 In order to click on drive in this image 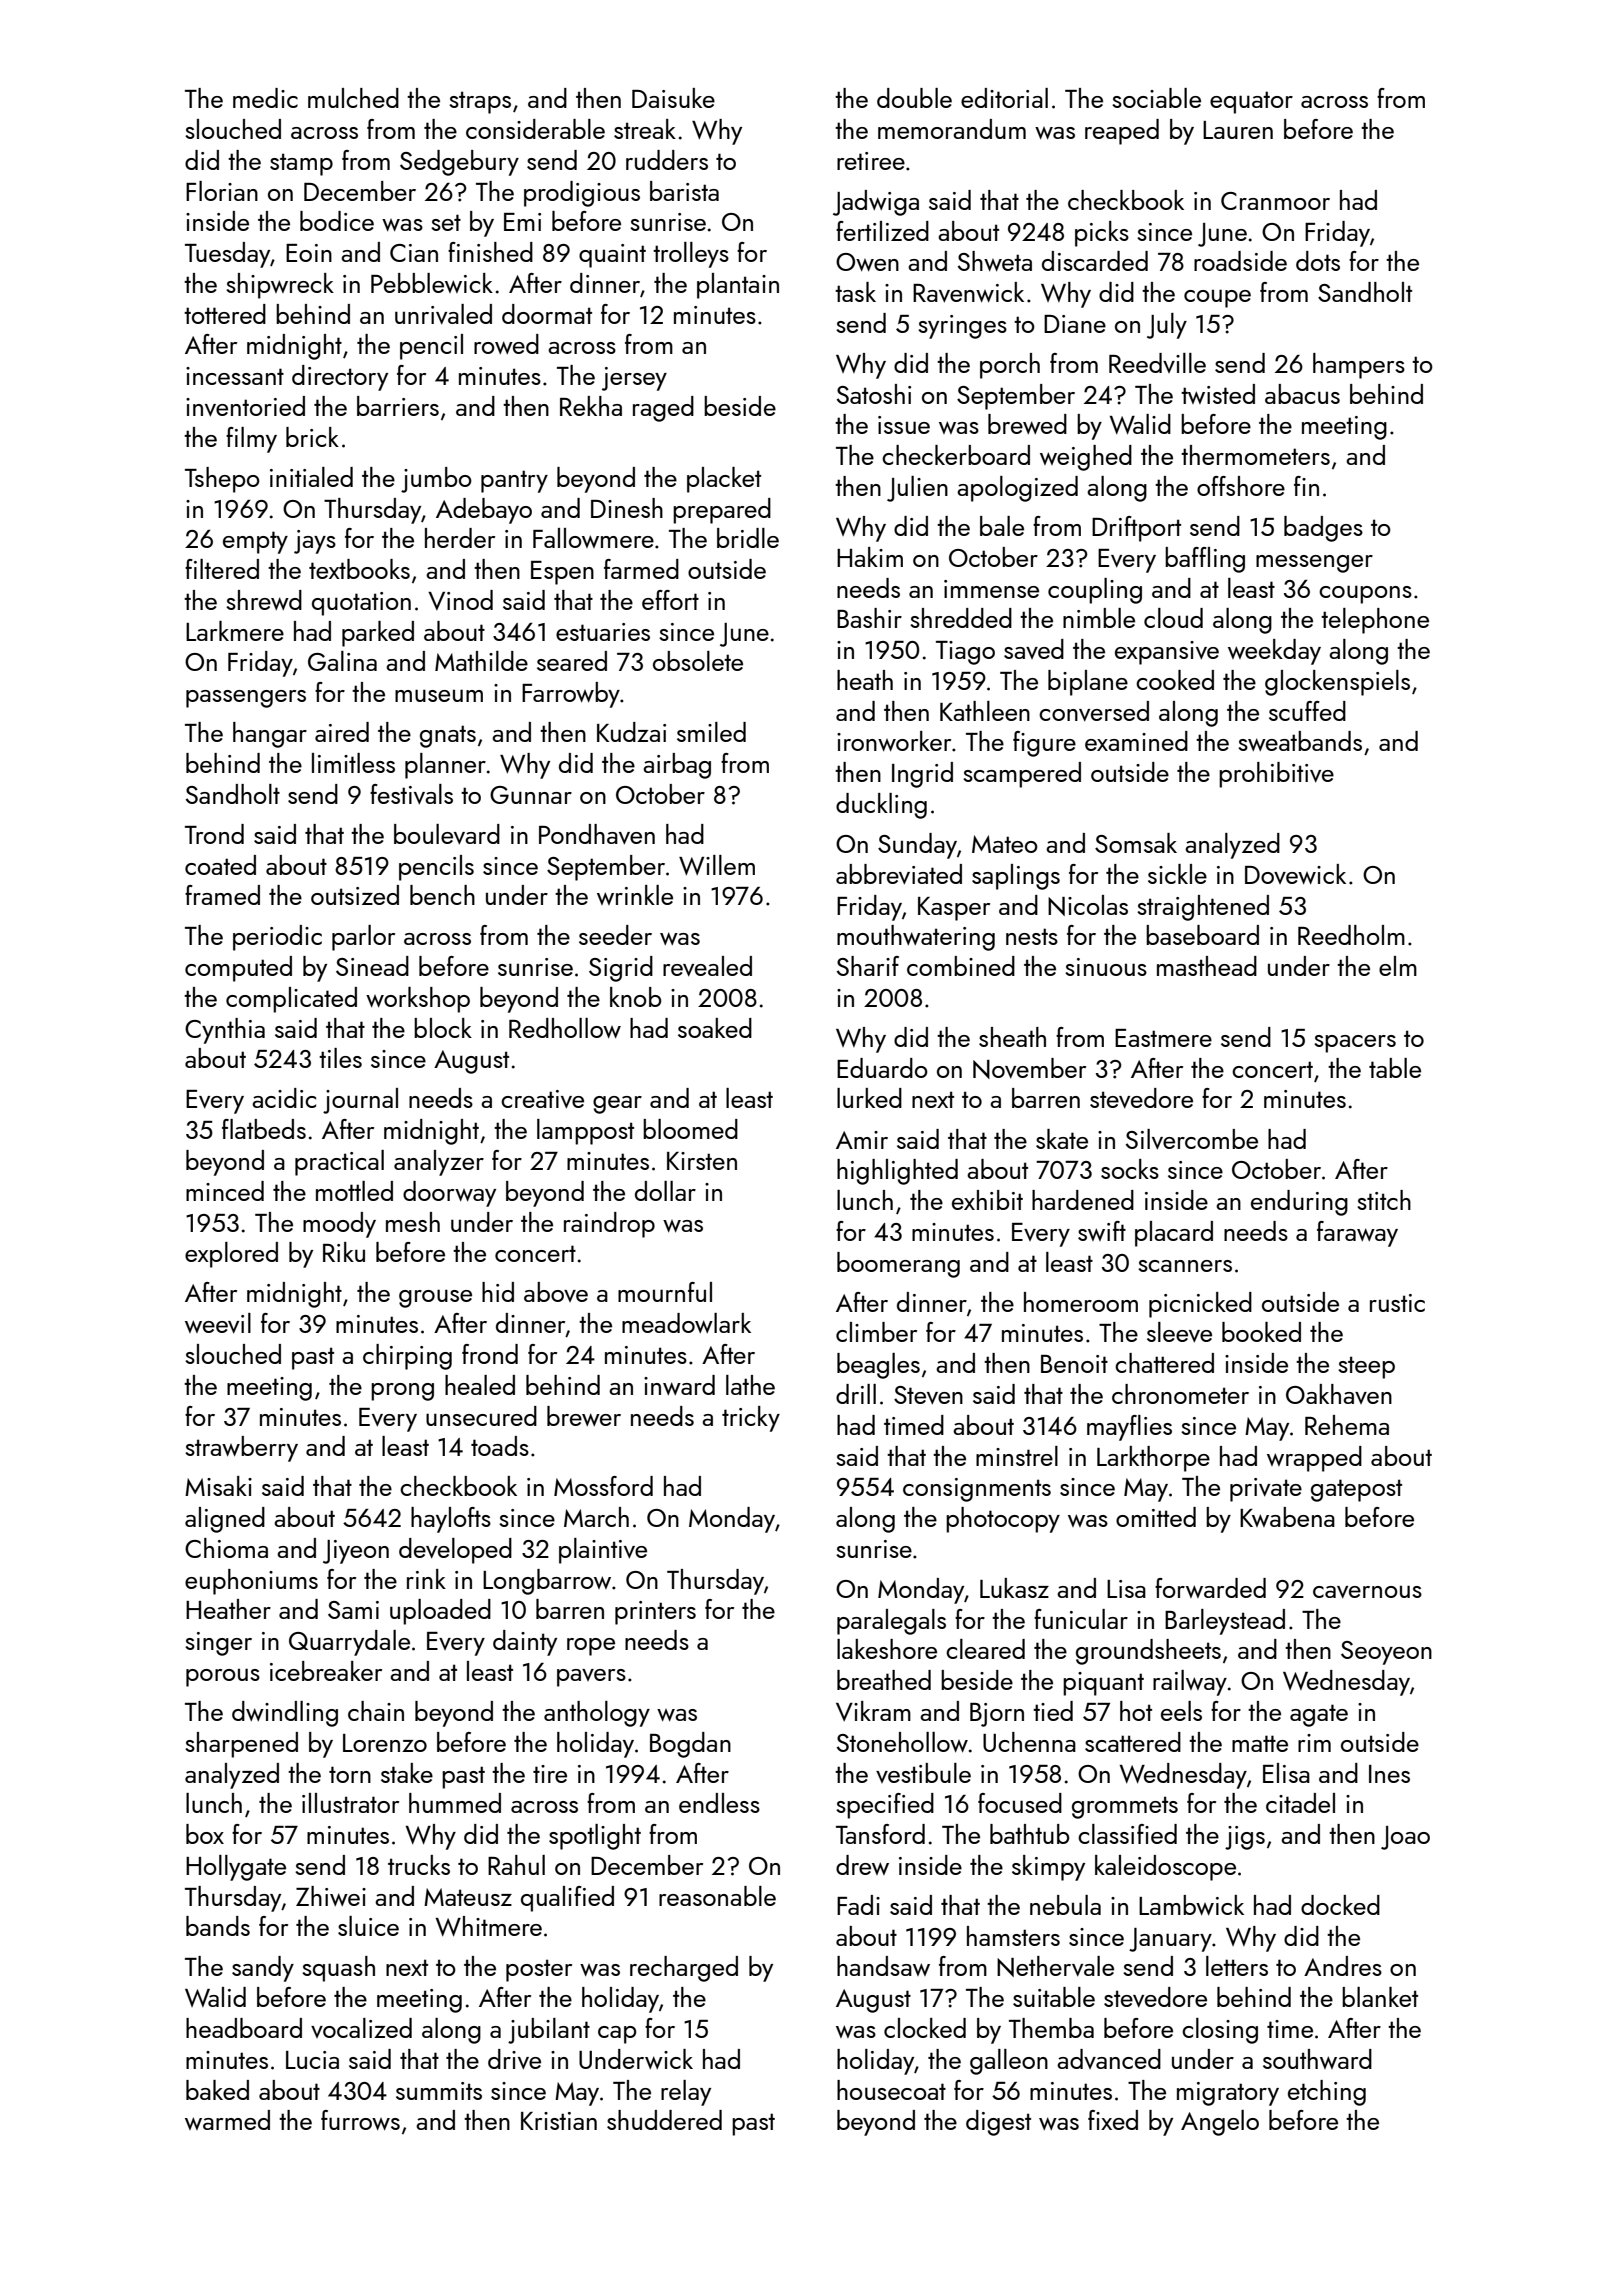, I will do `click(514, 2059)`.
